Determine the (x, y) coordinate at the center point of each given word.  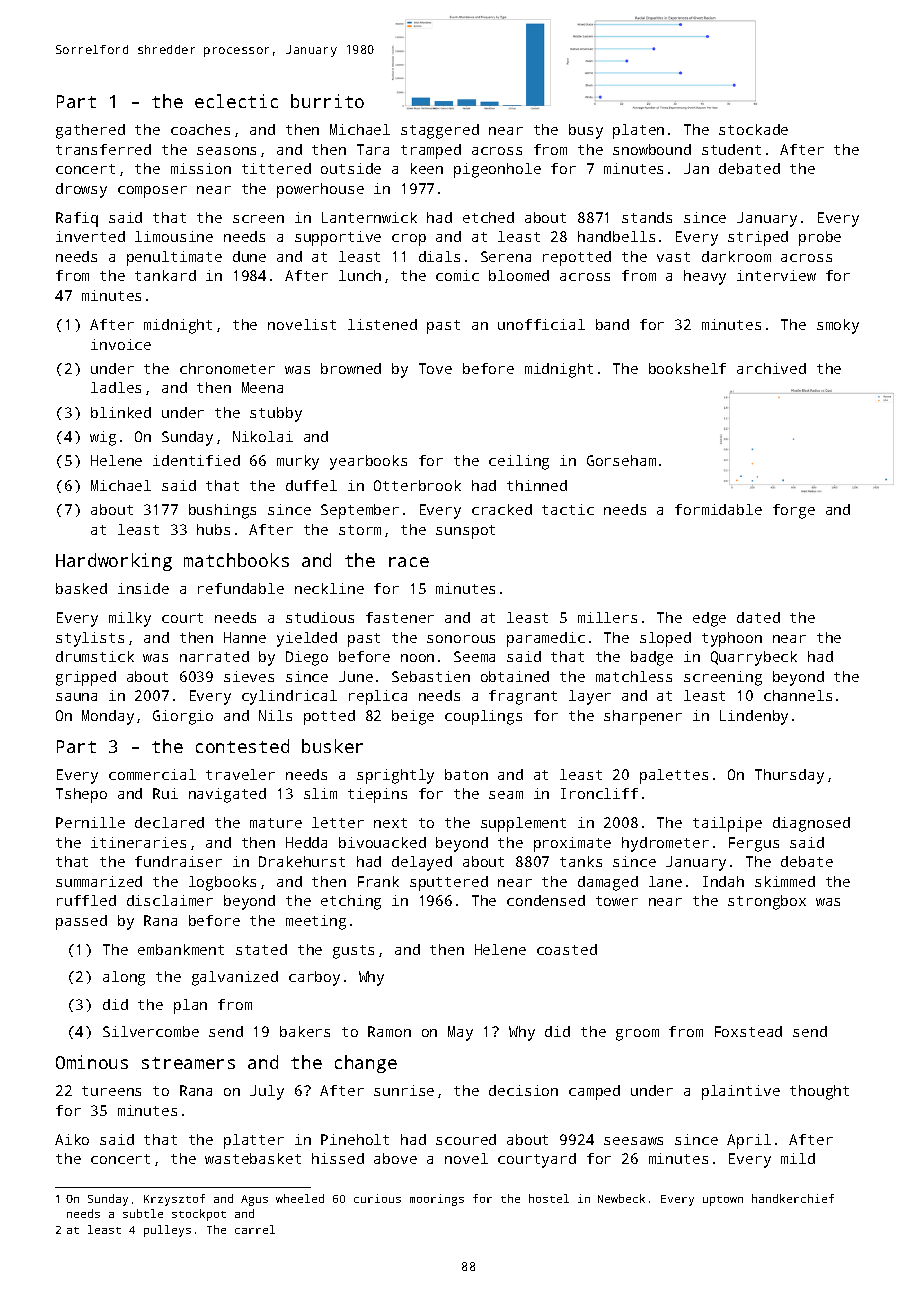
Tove (435, 368)
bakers (305, 1031)
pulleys (167, 1231)
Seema (474, 656)
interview (776, 275)
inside (143, 588)
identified (196, 460)
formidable (718, 509)
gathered (90, 131)
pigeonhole (497, 170)
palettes (674, 776)
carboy (314, 978)
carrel (255, 1229)
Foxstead (748, 1031)
